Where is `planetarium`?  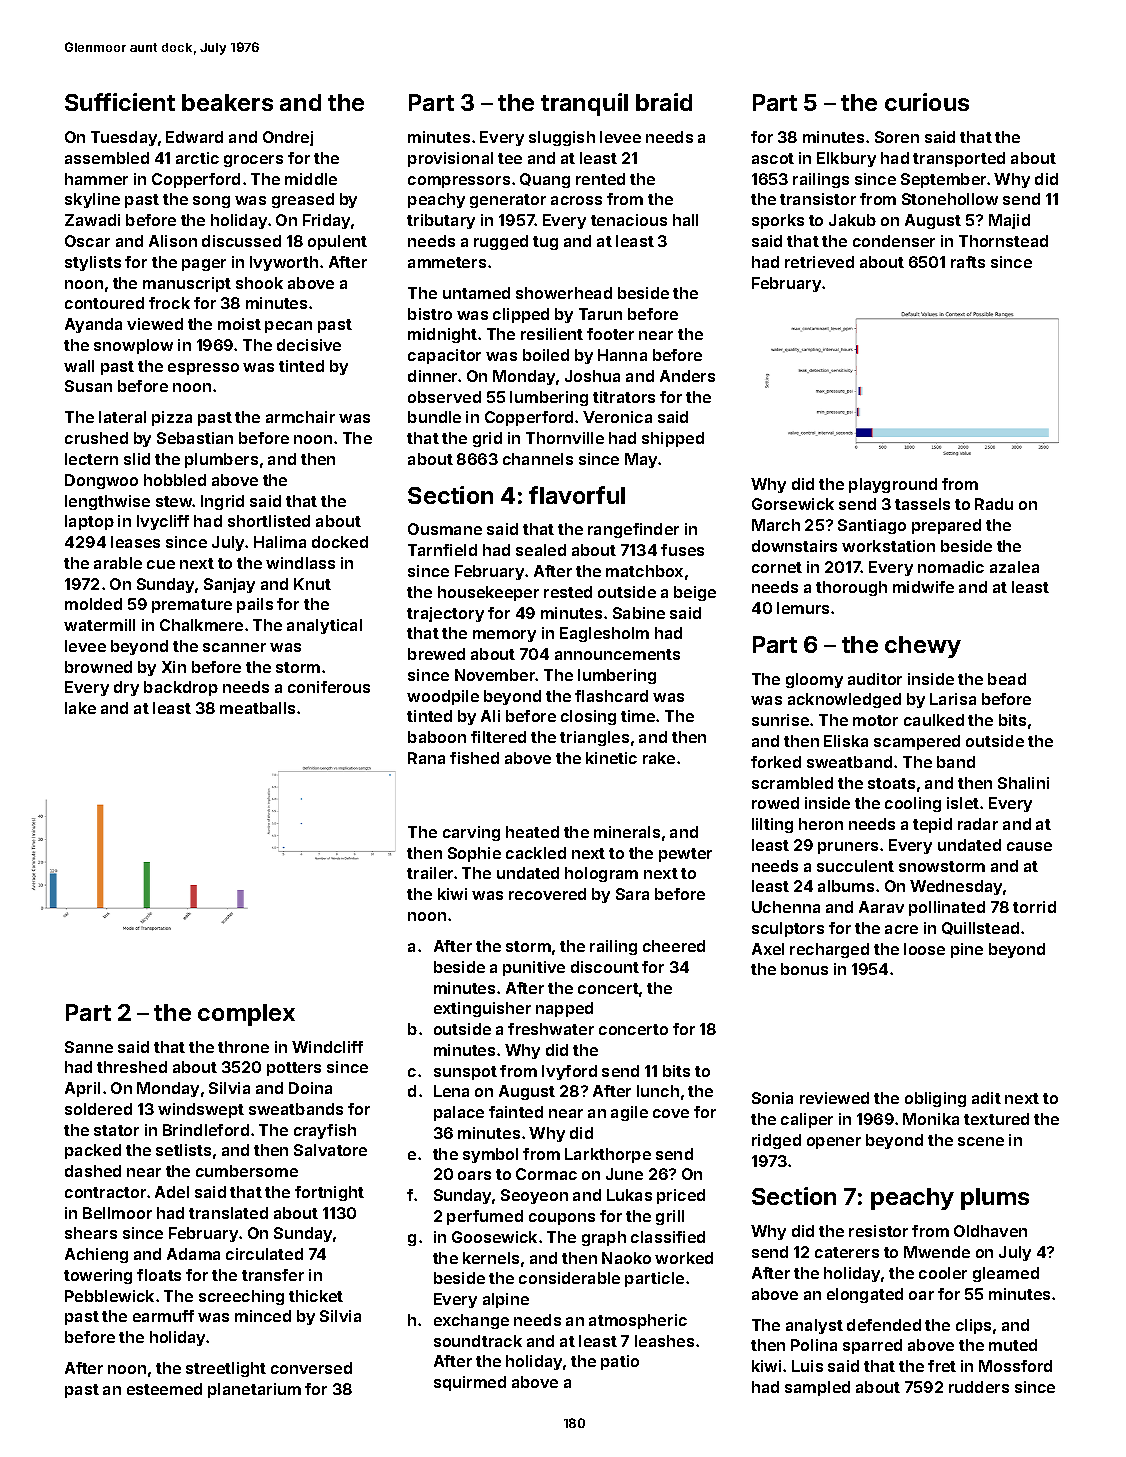 planetarium is located at coordinates (254, 1390).
